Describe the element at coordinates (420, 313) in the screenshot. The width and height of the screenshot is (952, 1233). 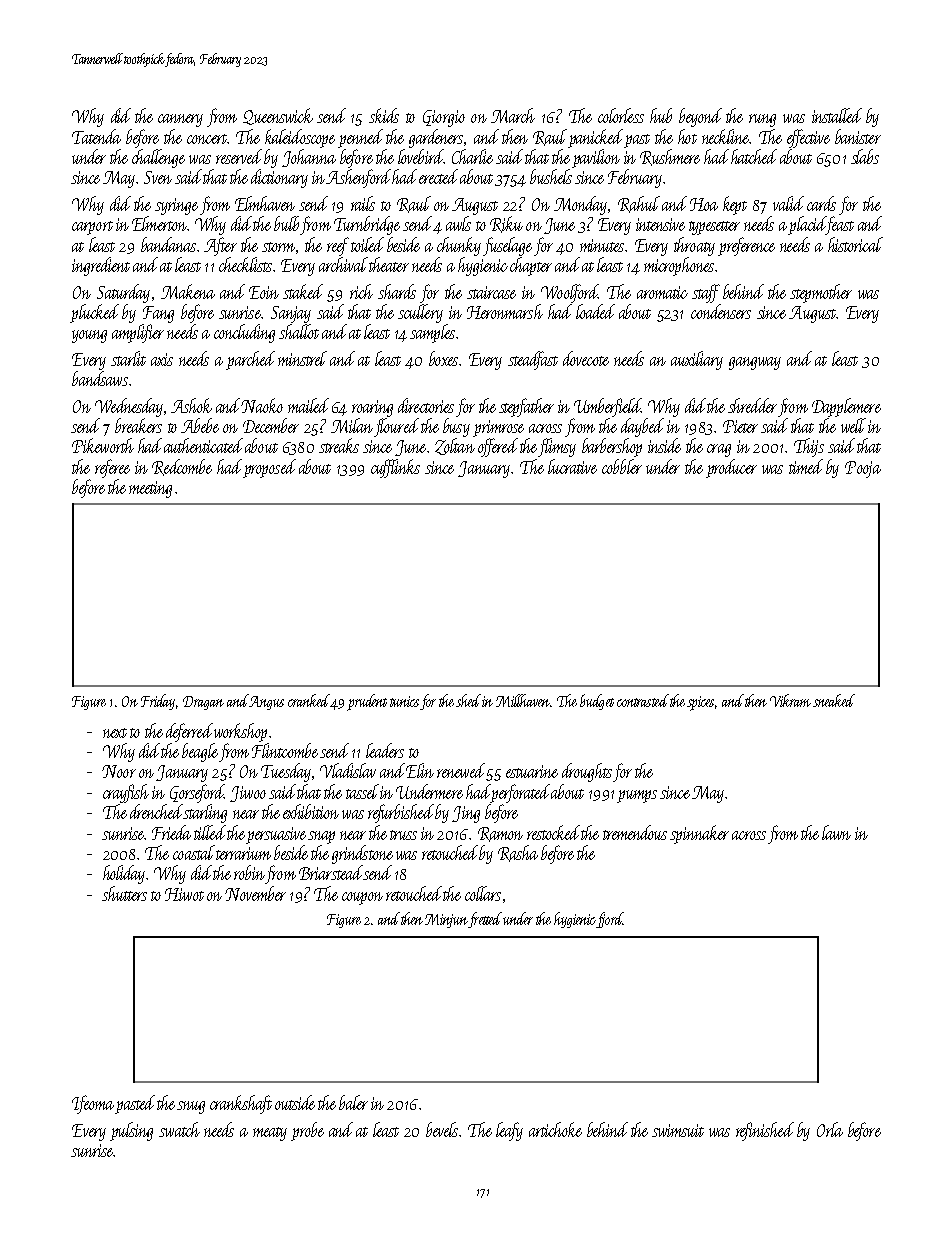
I see `scullery` at that location.
